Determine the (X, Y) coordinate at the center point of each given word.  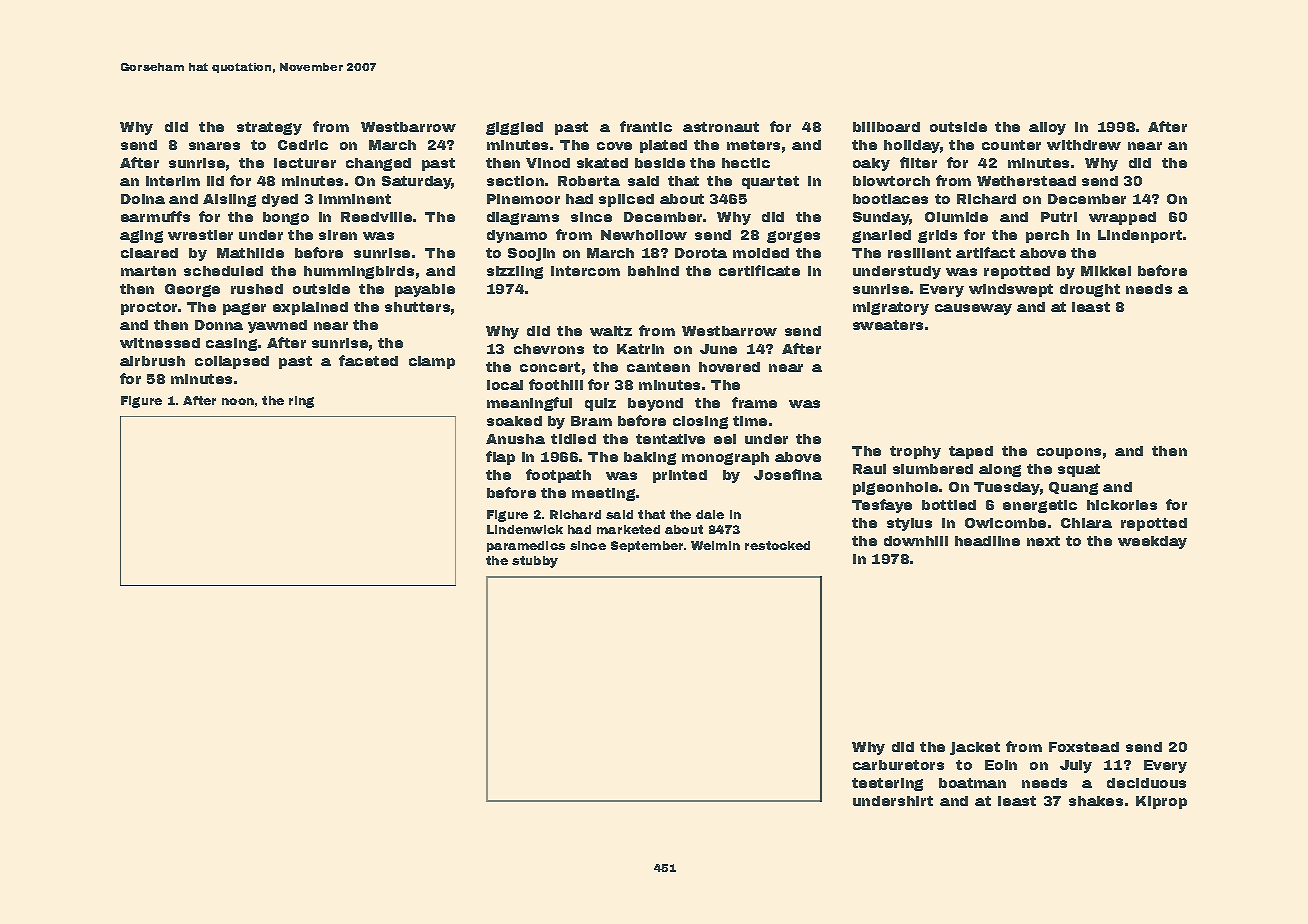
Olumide (956, 217)
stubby (535, 562)
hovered (729, 367)
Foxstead (1084, 747)
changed (378, 164)
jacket (975, 748)
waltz (611, 331)
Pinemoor (523, 199)
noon (238, 401)
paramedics (526, 546)
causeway (973, 309)
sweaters (888, 325)
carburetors (898, 765)
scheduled (223, 271)
